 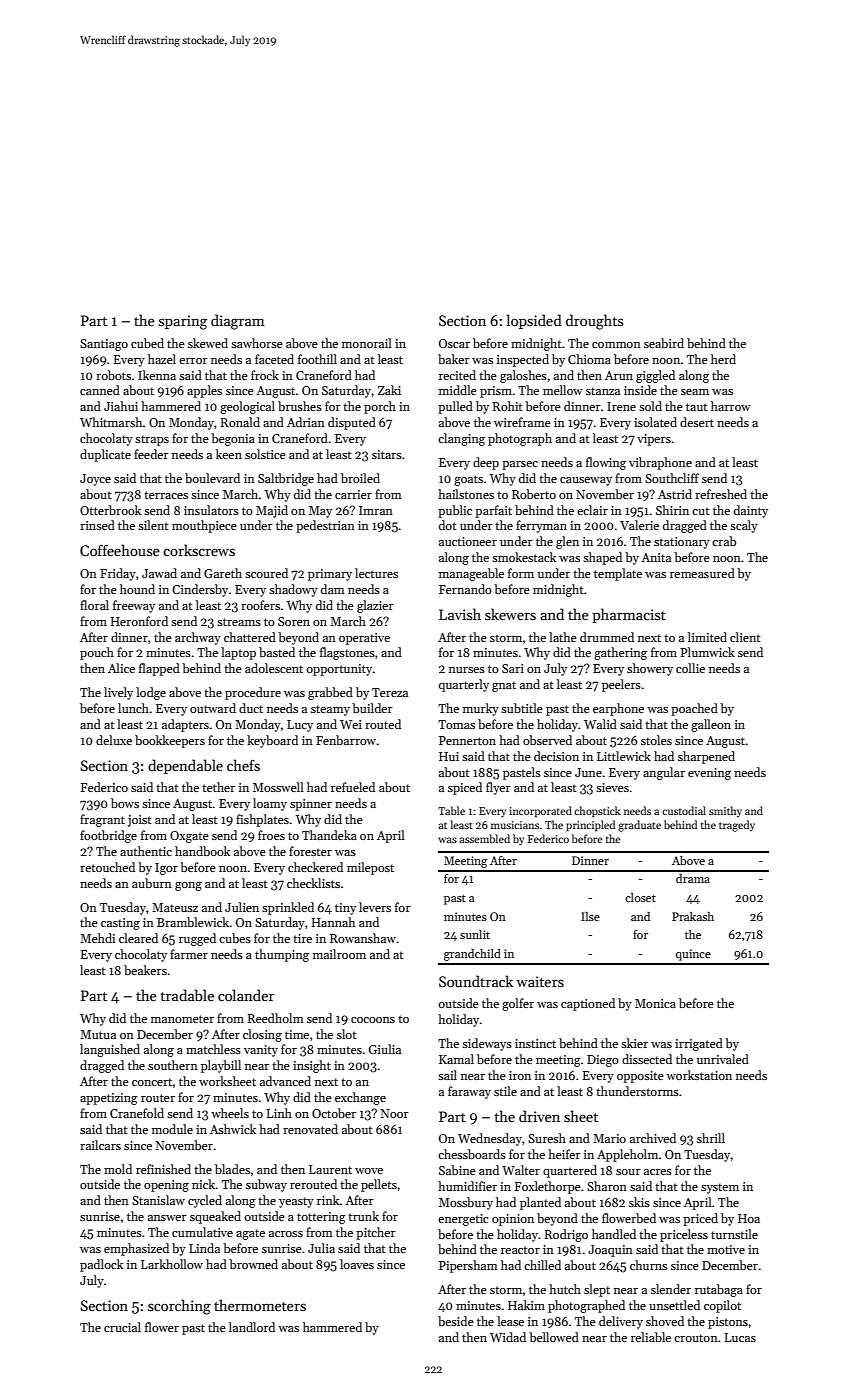 I want to click on Zaki, so click(x=389, y=390).
